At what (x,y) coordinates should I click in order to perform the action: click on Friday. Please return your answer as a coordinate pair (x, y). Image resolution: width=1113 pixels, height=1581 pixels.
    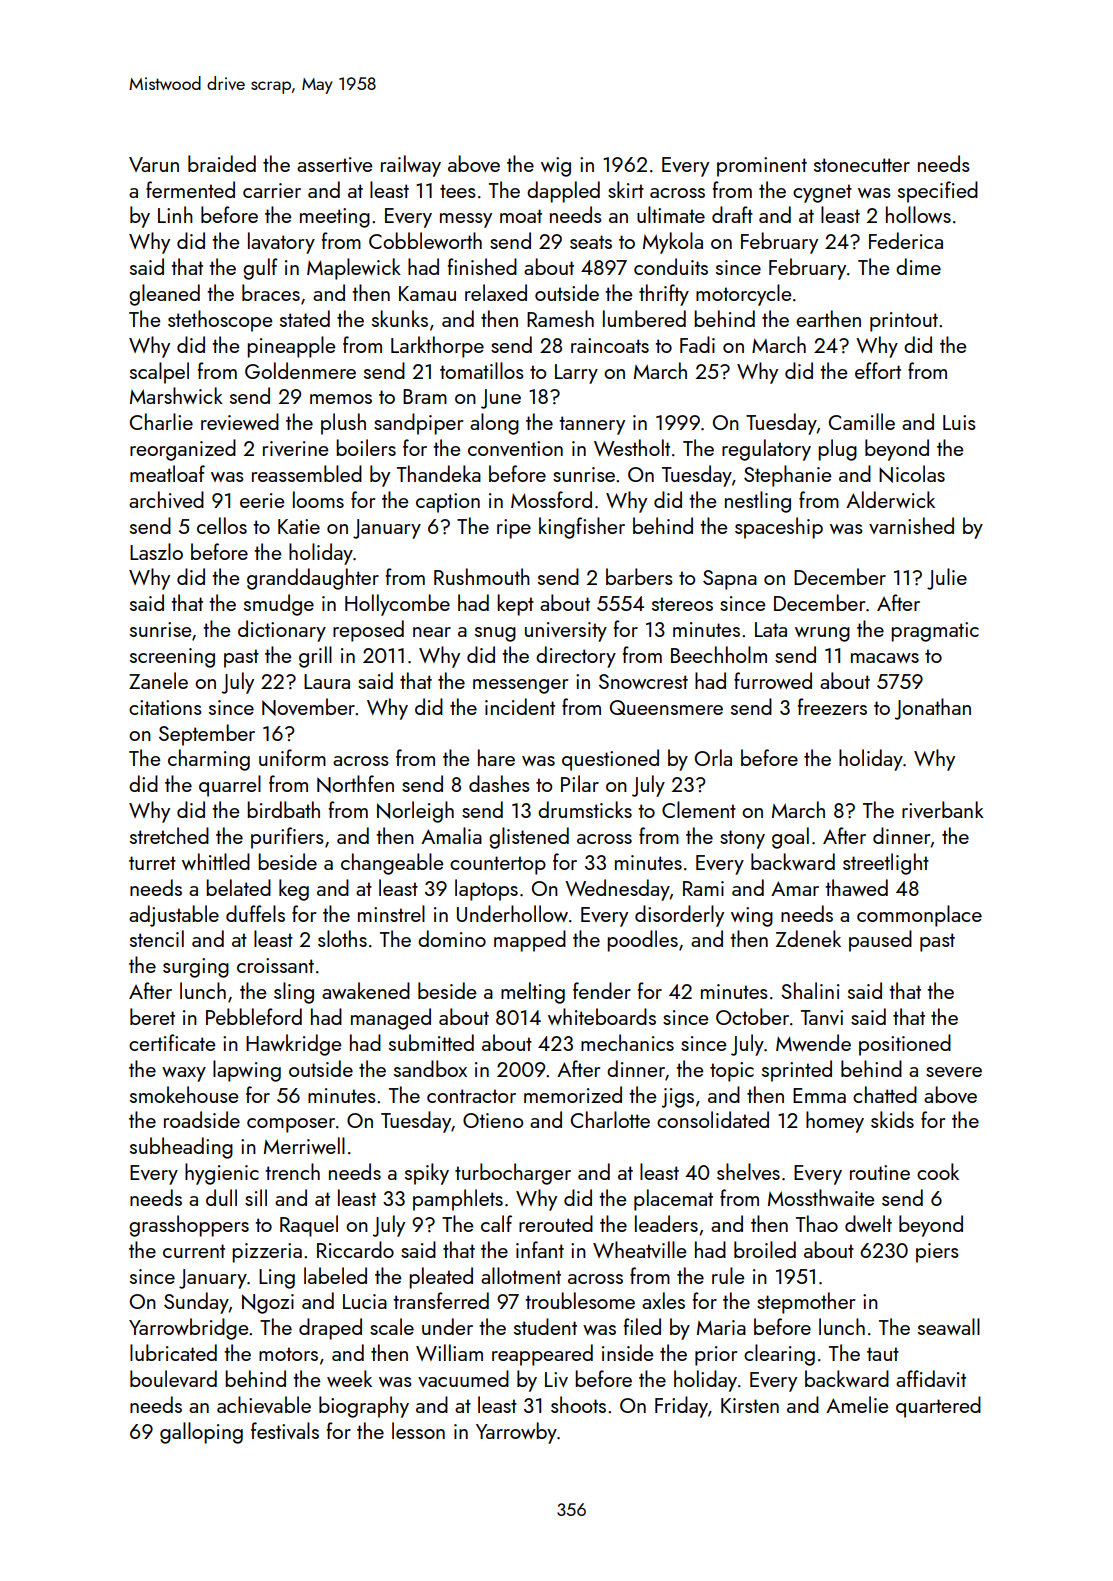
    Looking at the image, I should click on (681, 1407).
